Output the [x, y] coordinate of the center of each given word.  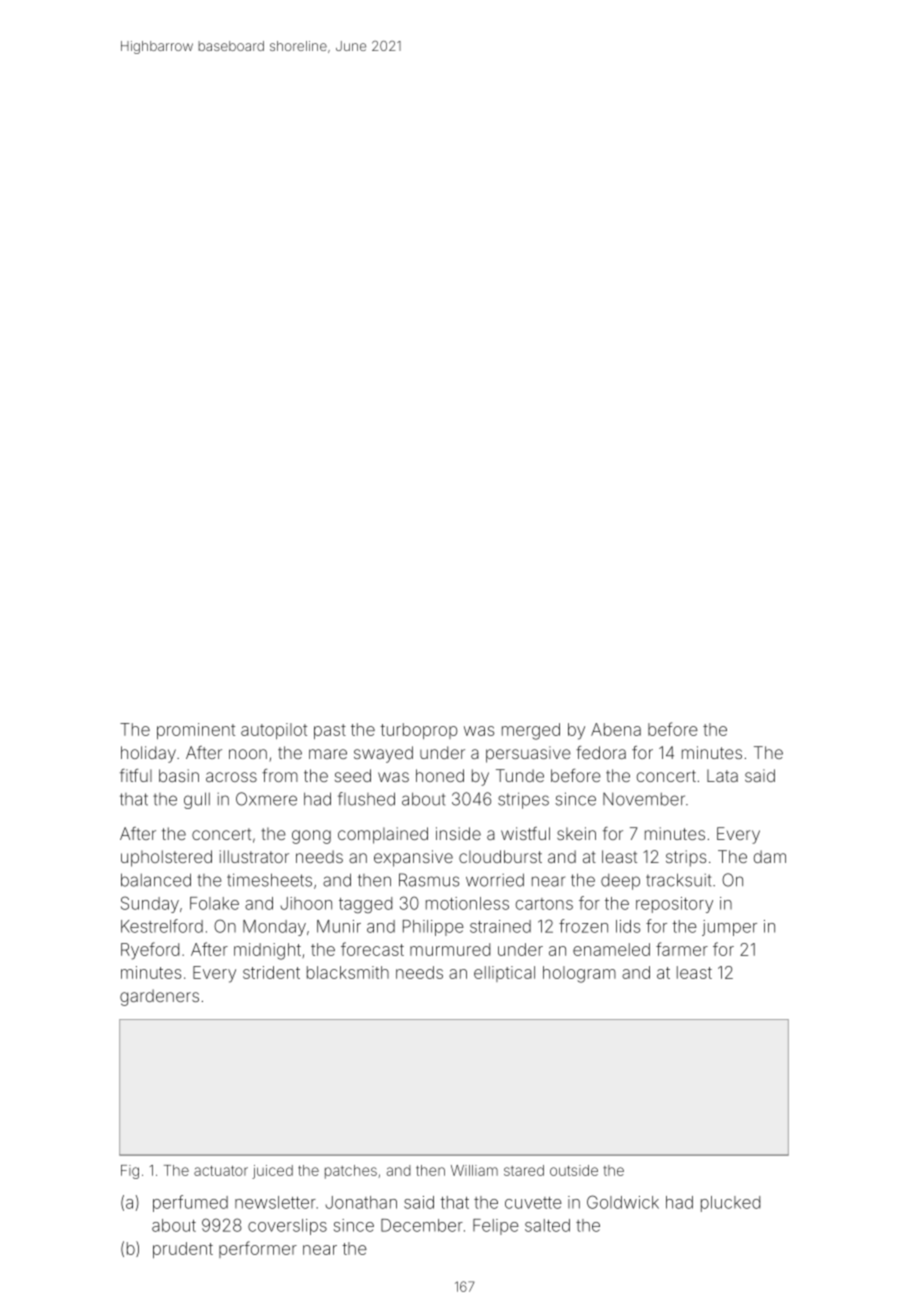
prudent [183, 1250]
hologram [579, 974]
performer [258, 1249]
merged [531, 731]
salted [547, 1225]
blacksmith [348, 972]
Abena [616, 729]
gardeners [159, 997]
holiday [148, 754]
